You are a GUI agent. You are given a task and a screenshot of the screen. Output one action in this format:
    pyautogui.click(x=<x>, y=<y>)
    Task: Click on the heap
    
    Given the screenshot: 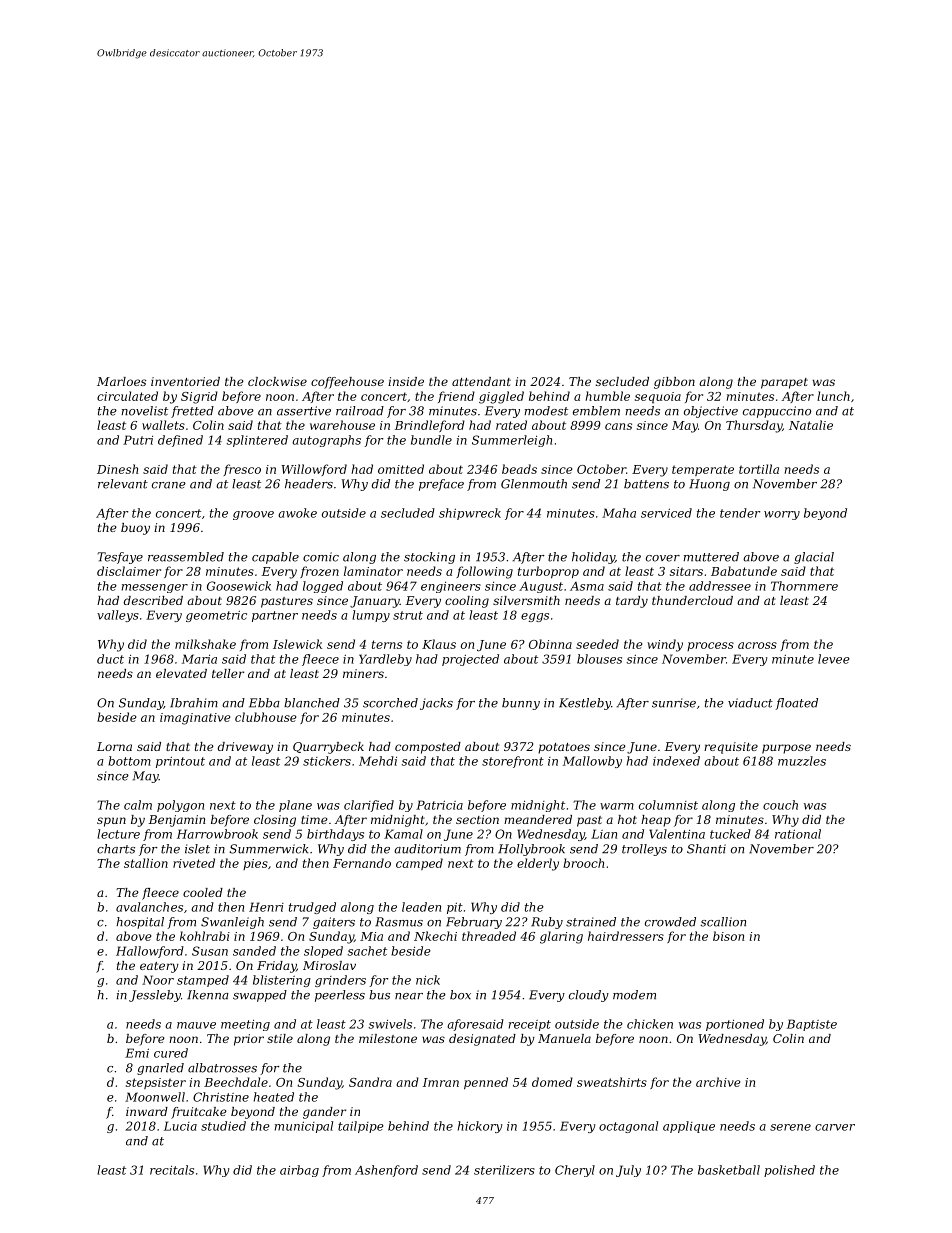 What is the action you would take?
    pyautogui.click(x=656, y=821)
